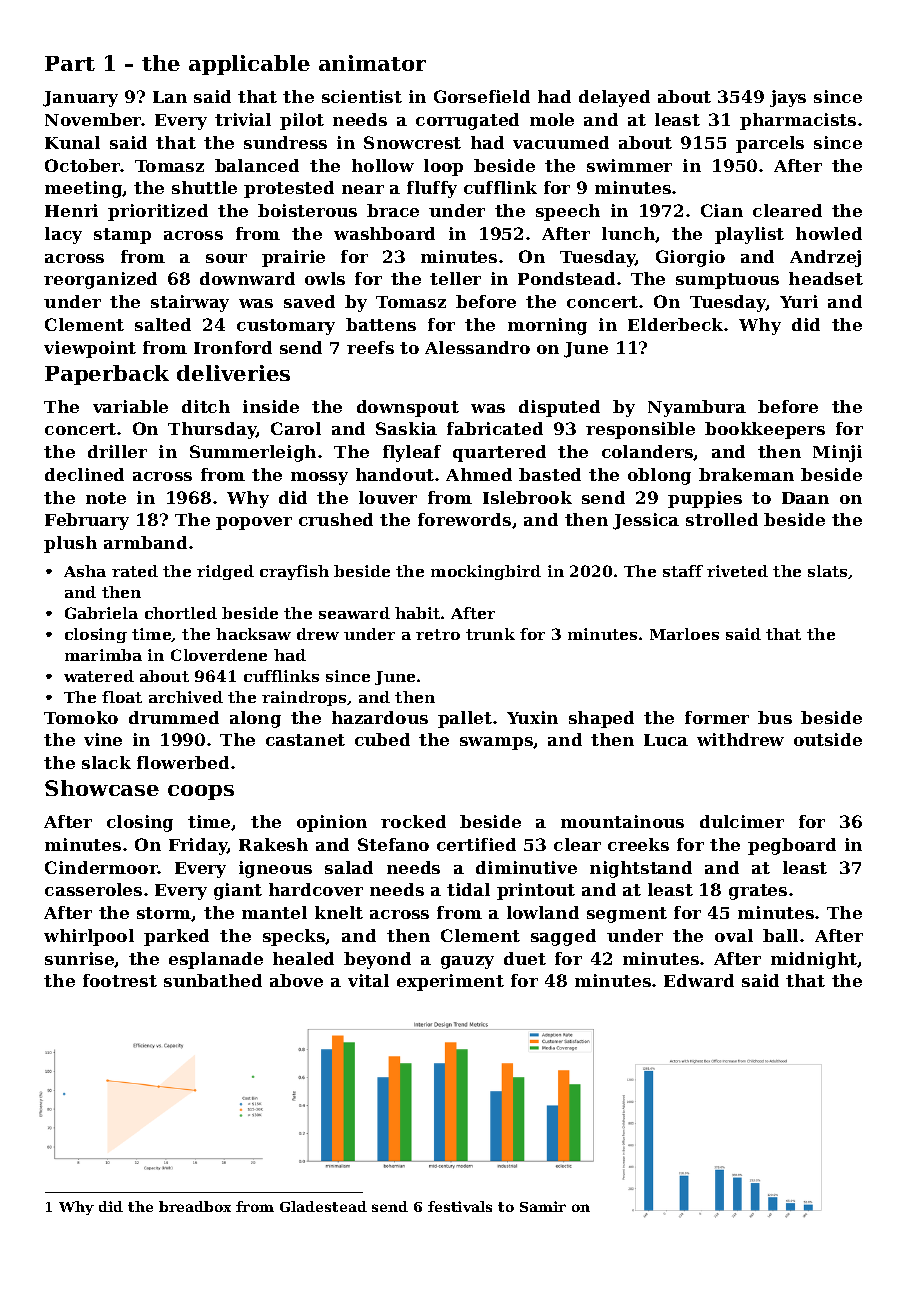  I want to click on jays, so click(788, 98).
